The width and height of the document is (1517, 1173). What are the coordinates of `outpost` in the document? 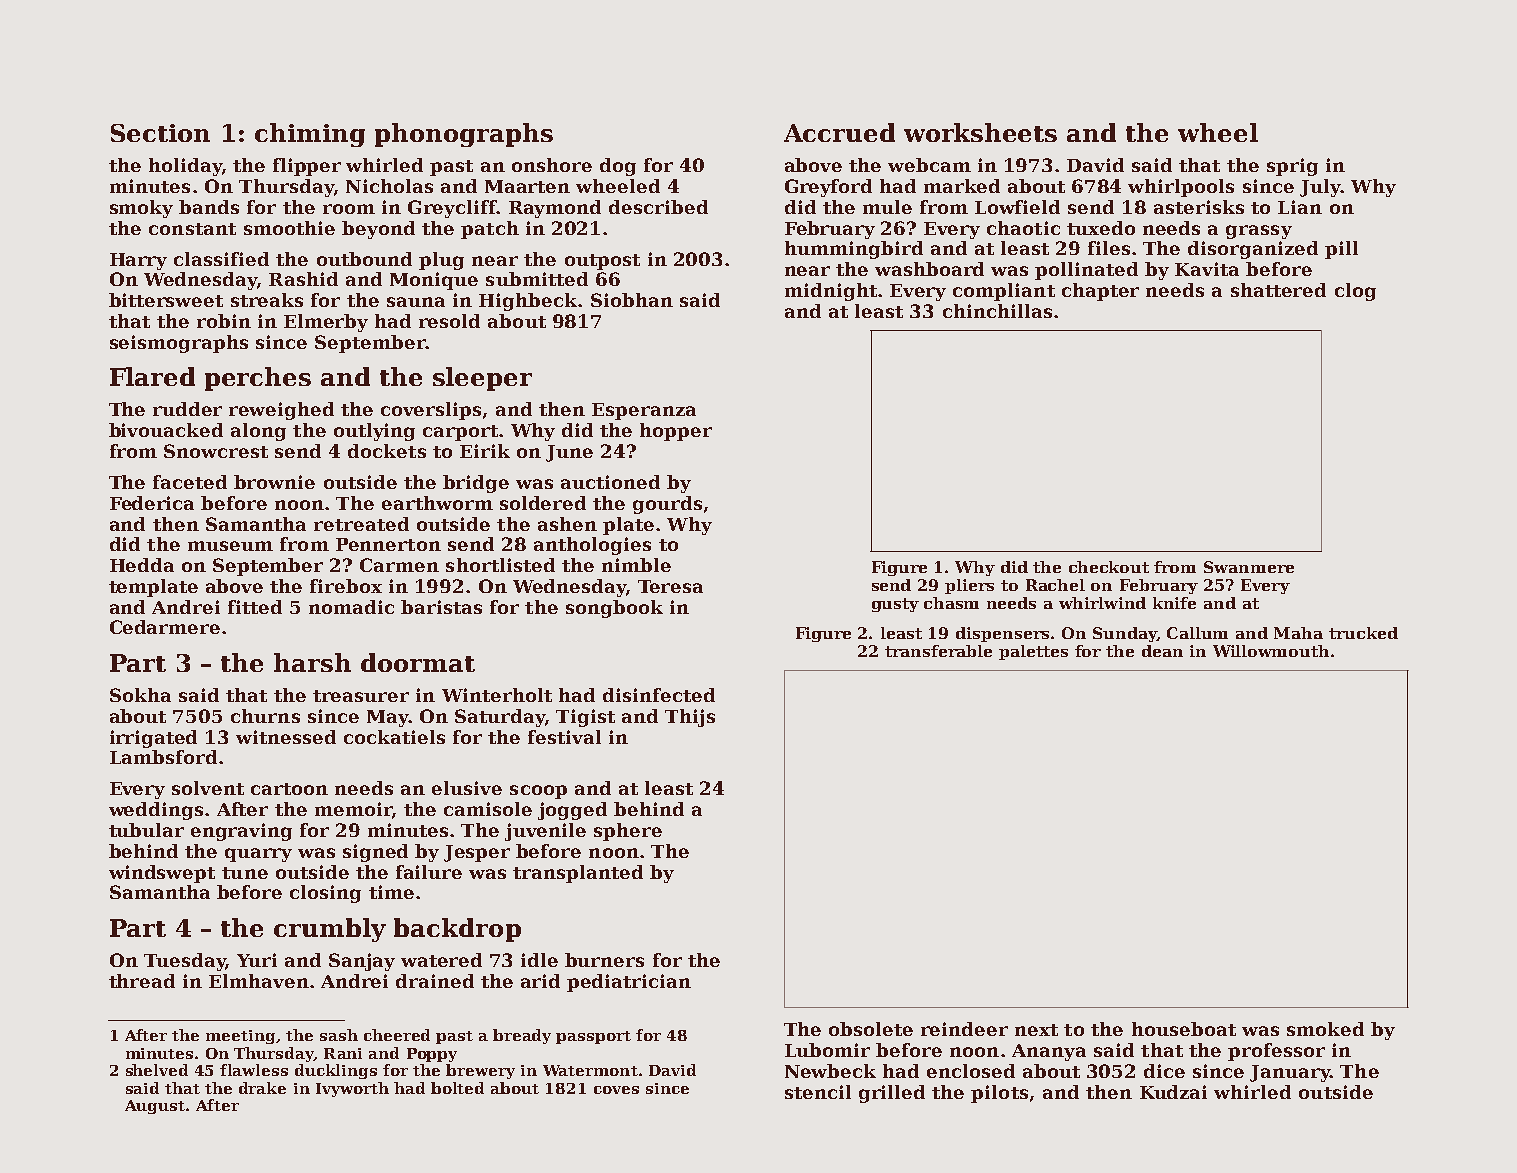 It's located at (602, 262).
